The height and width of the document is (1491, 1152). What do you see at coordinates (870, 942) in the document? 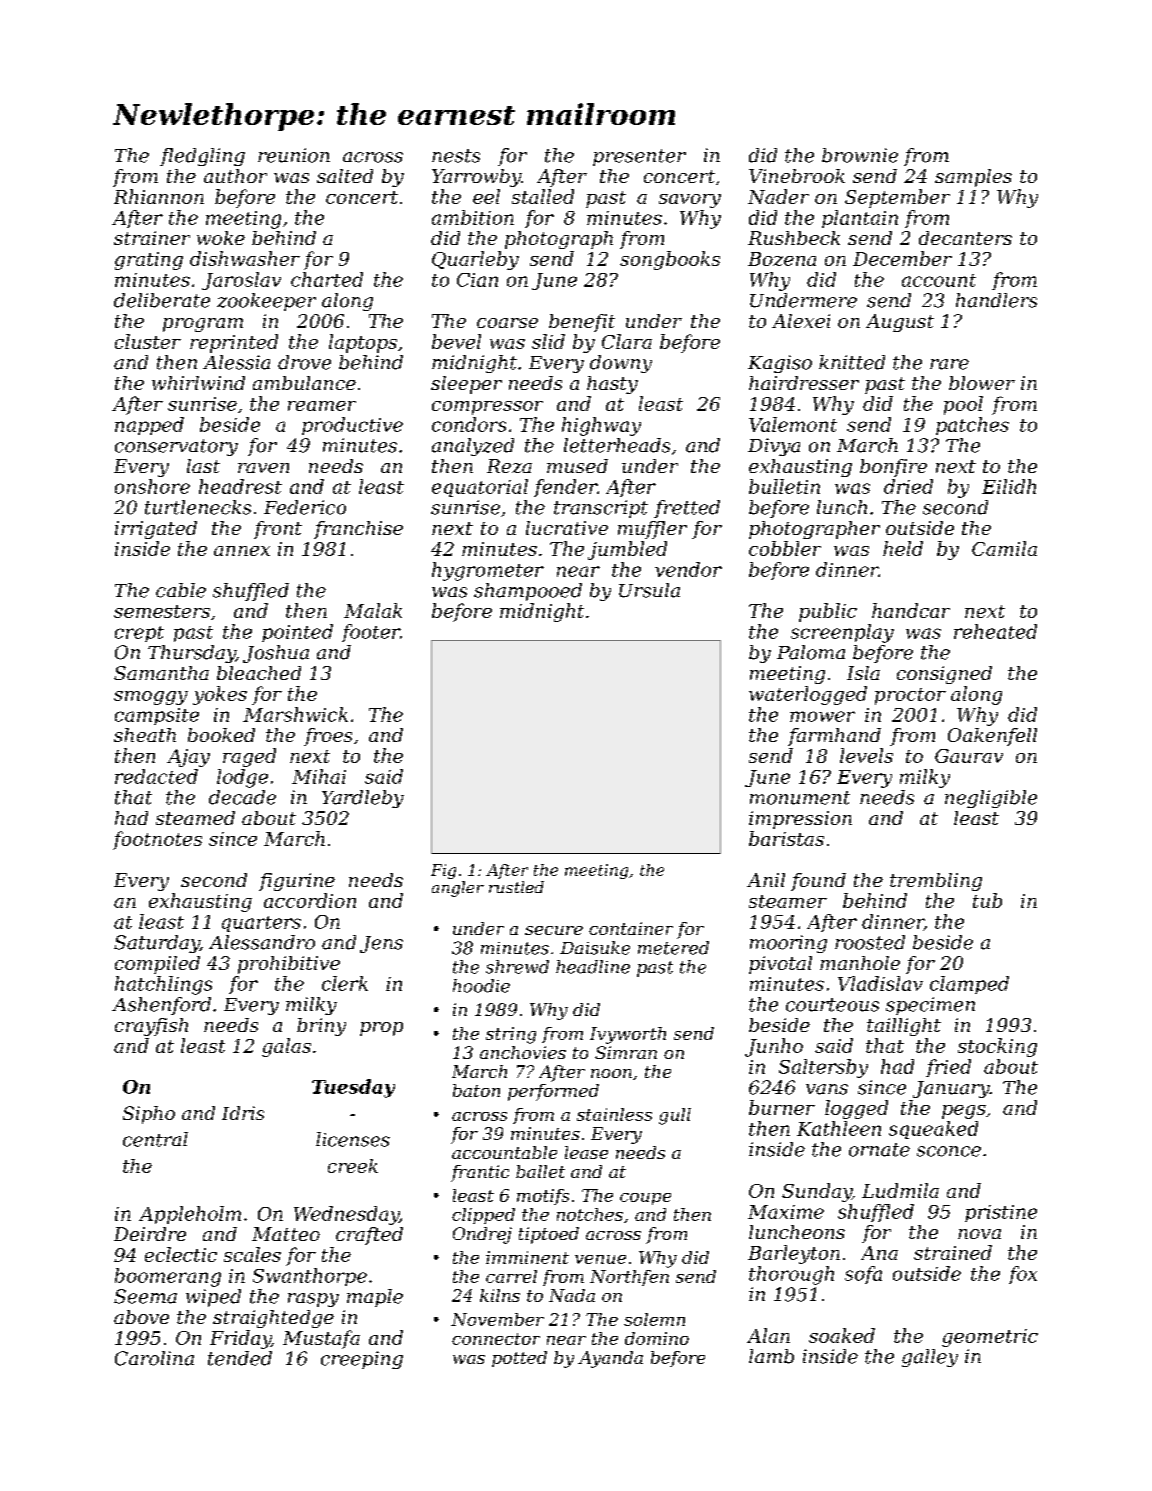
I see `roosted` at bounding box center [870, 942].
